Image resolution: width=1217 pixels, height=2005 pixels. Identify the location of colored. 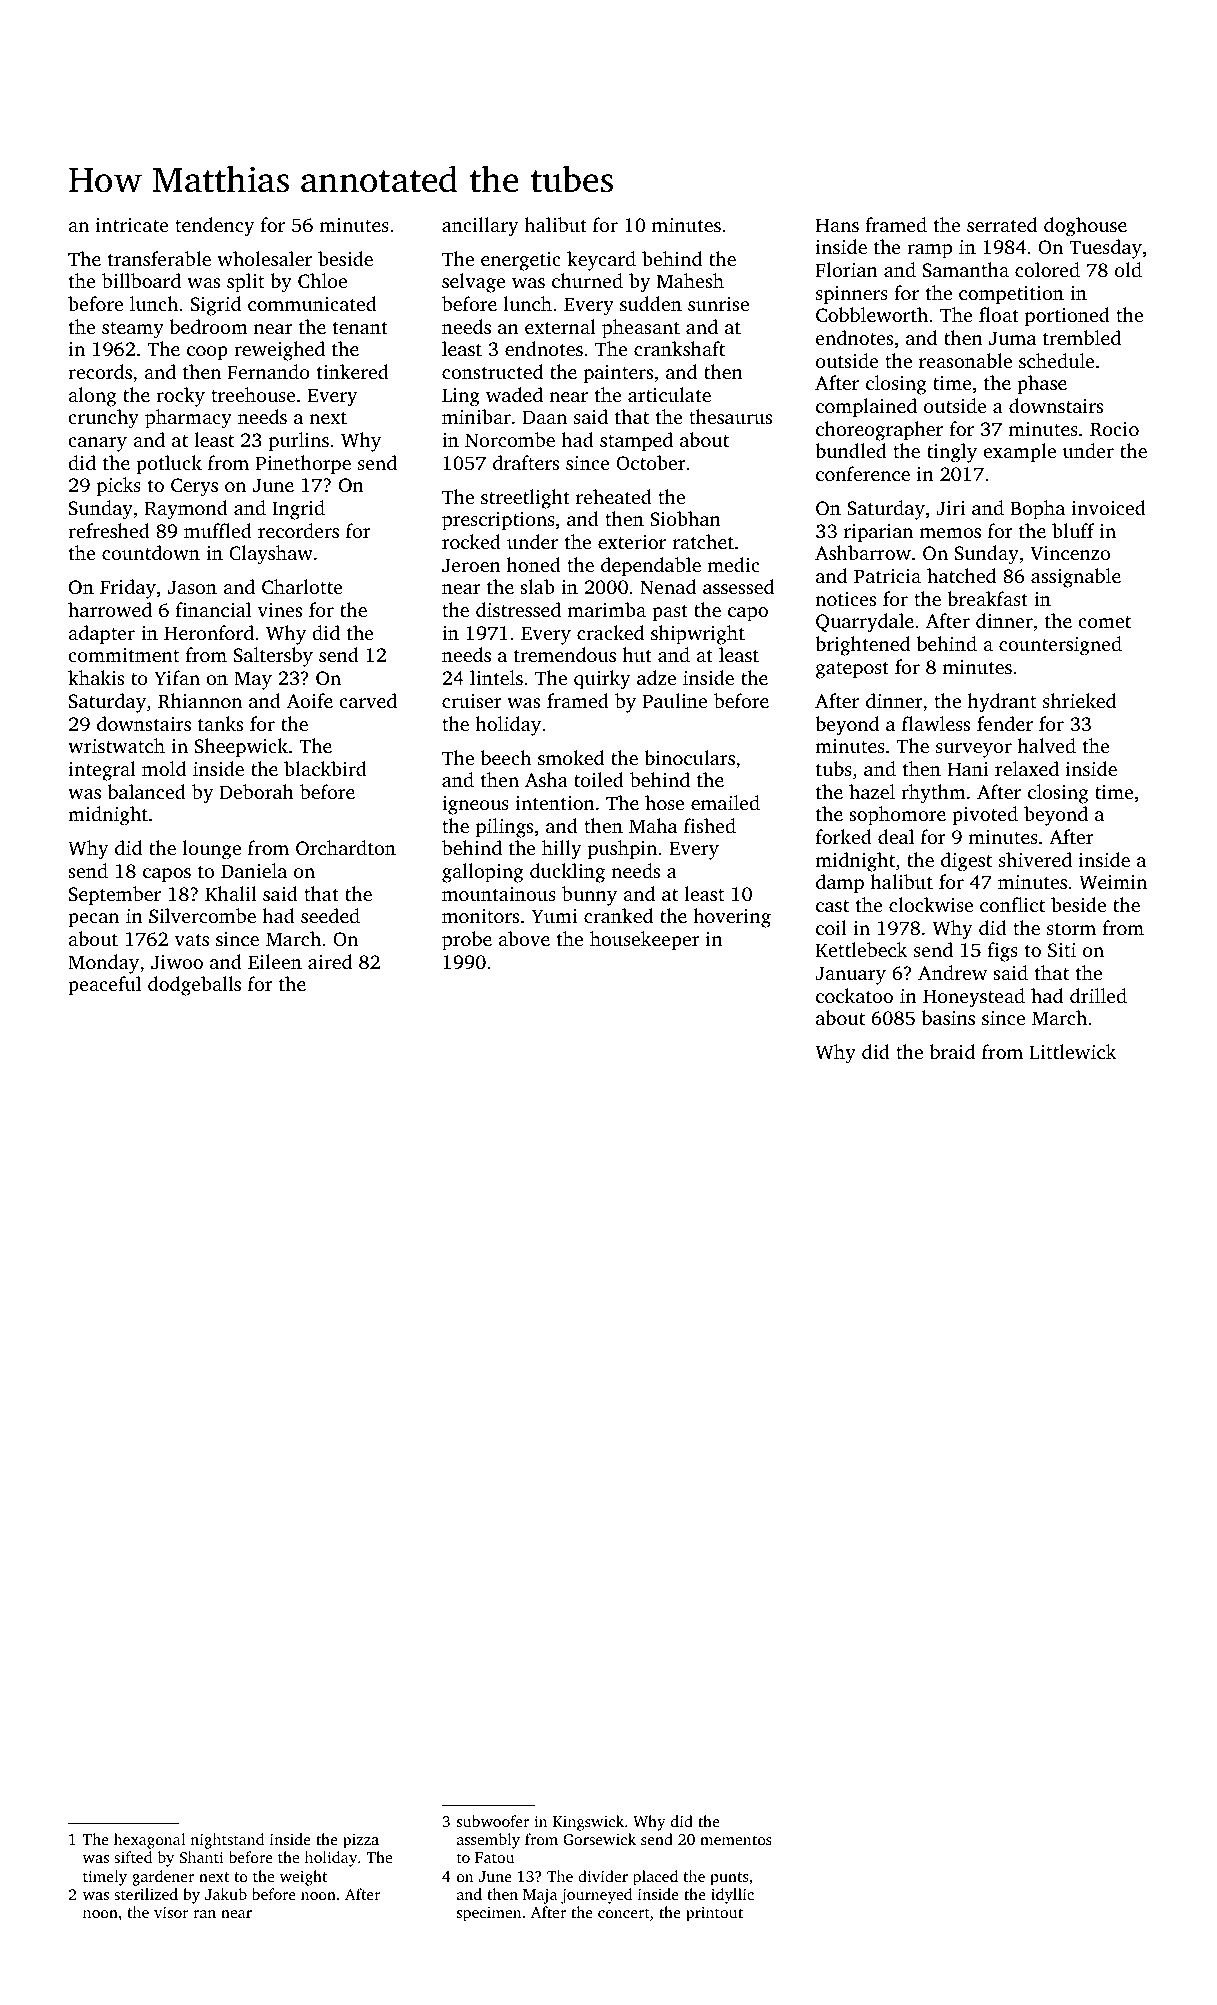
(1047, 269).
